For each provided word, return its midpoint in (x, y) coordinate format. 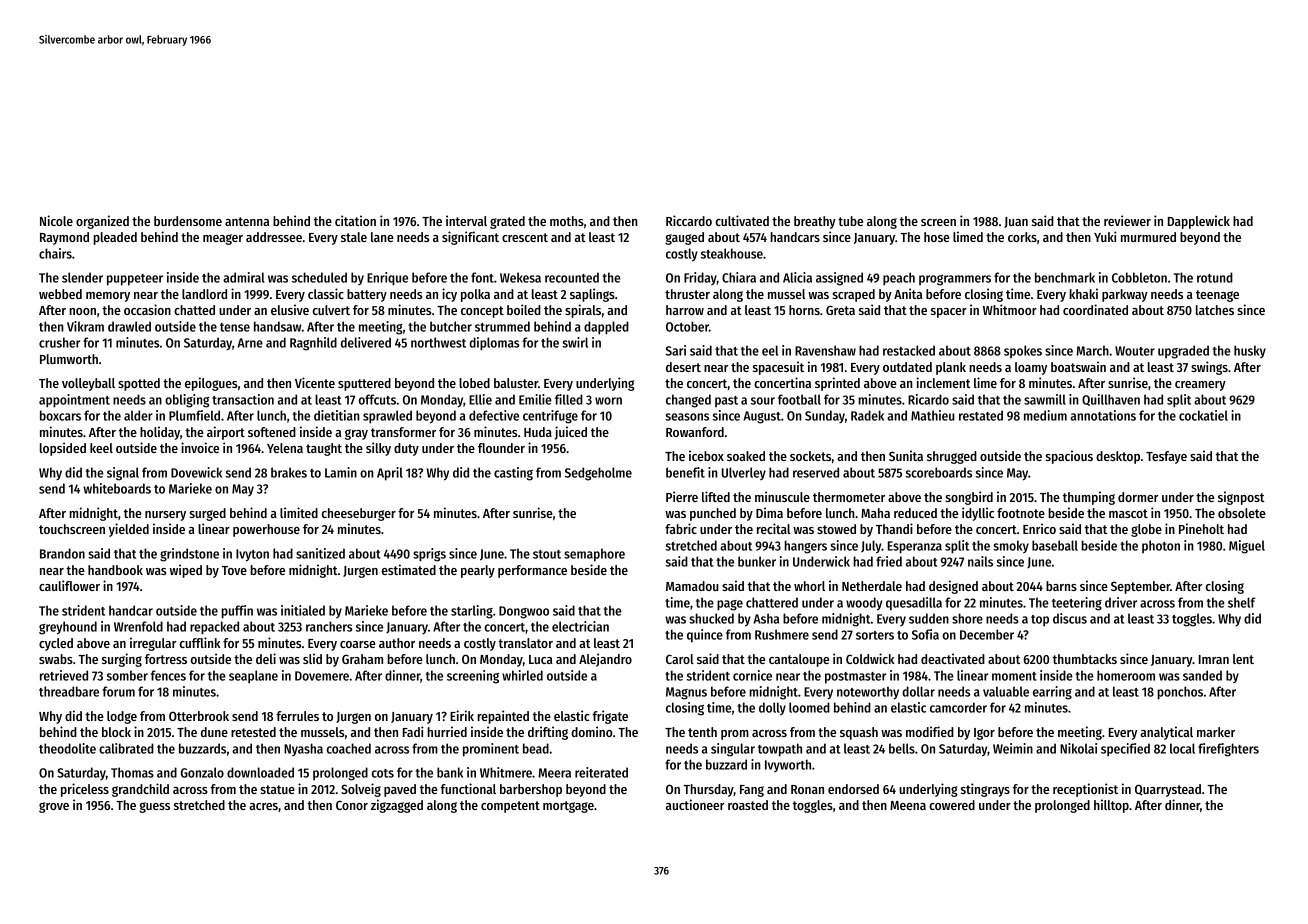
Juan (1016, 222)
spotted (139, 384)
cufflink (200, 642)
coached (349, 748)
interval (466, 220)
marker (1216, 732)
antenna (247, 221)
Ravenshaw (825, 350)
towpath (780, 750)
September (1140, 587)
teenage (1217, 296)
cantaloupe (799, 660)
